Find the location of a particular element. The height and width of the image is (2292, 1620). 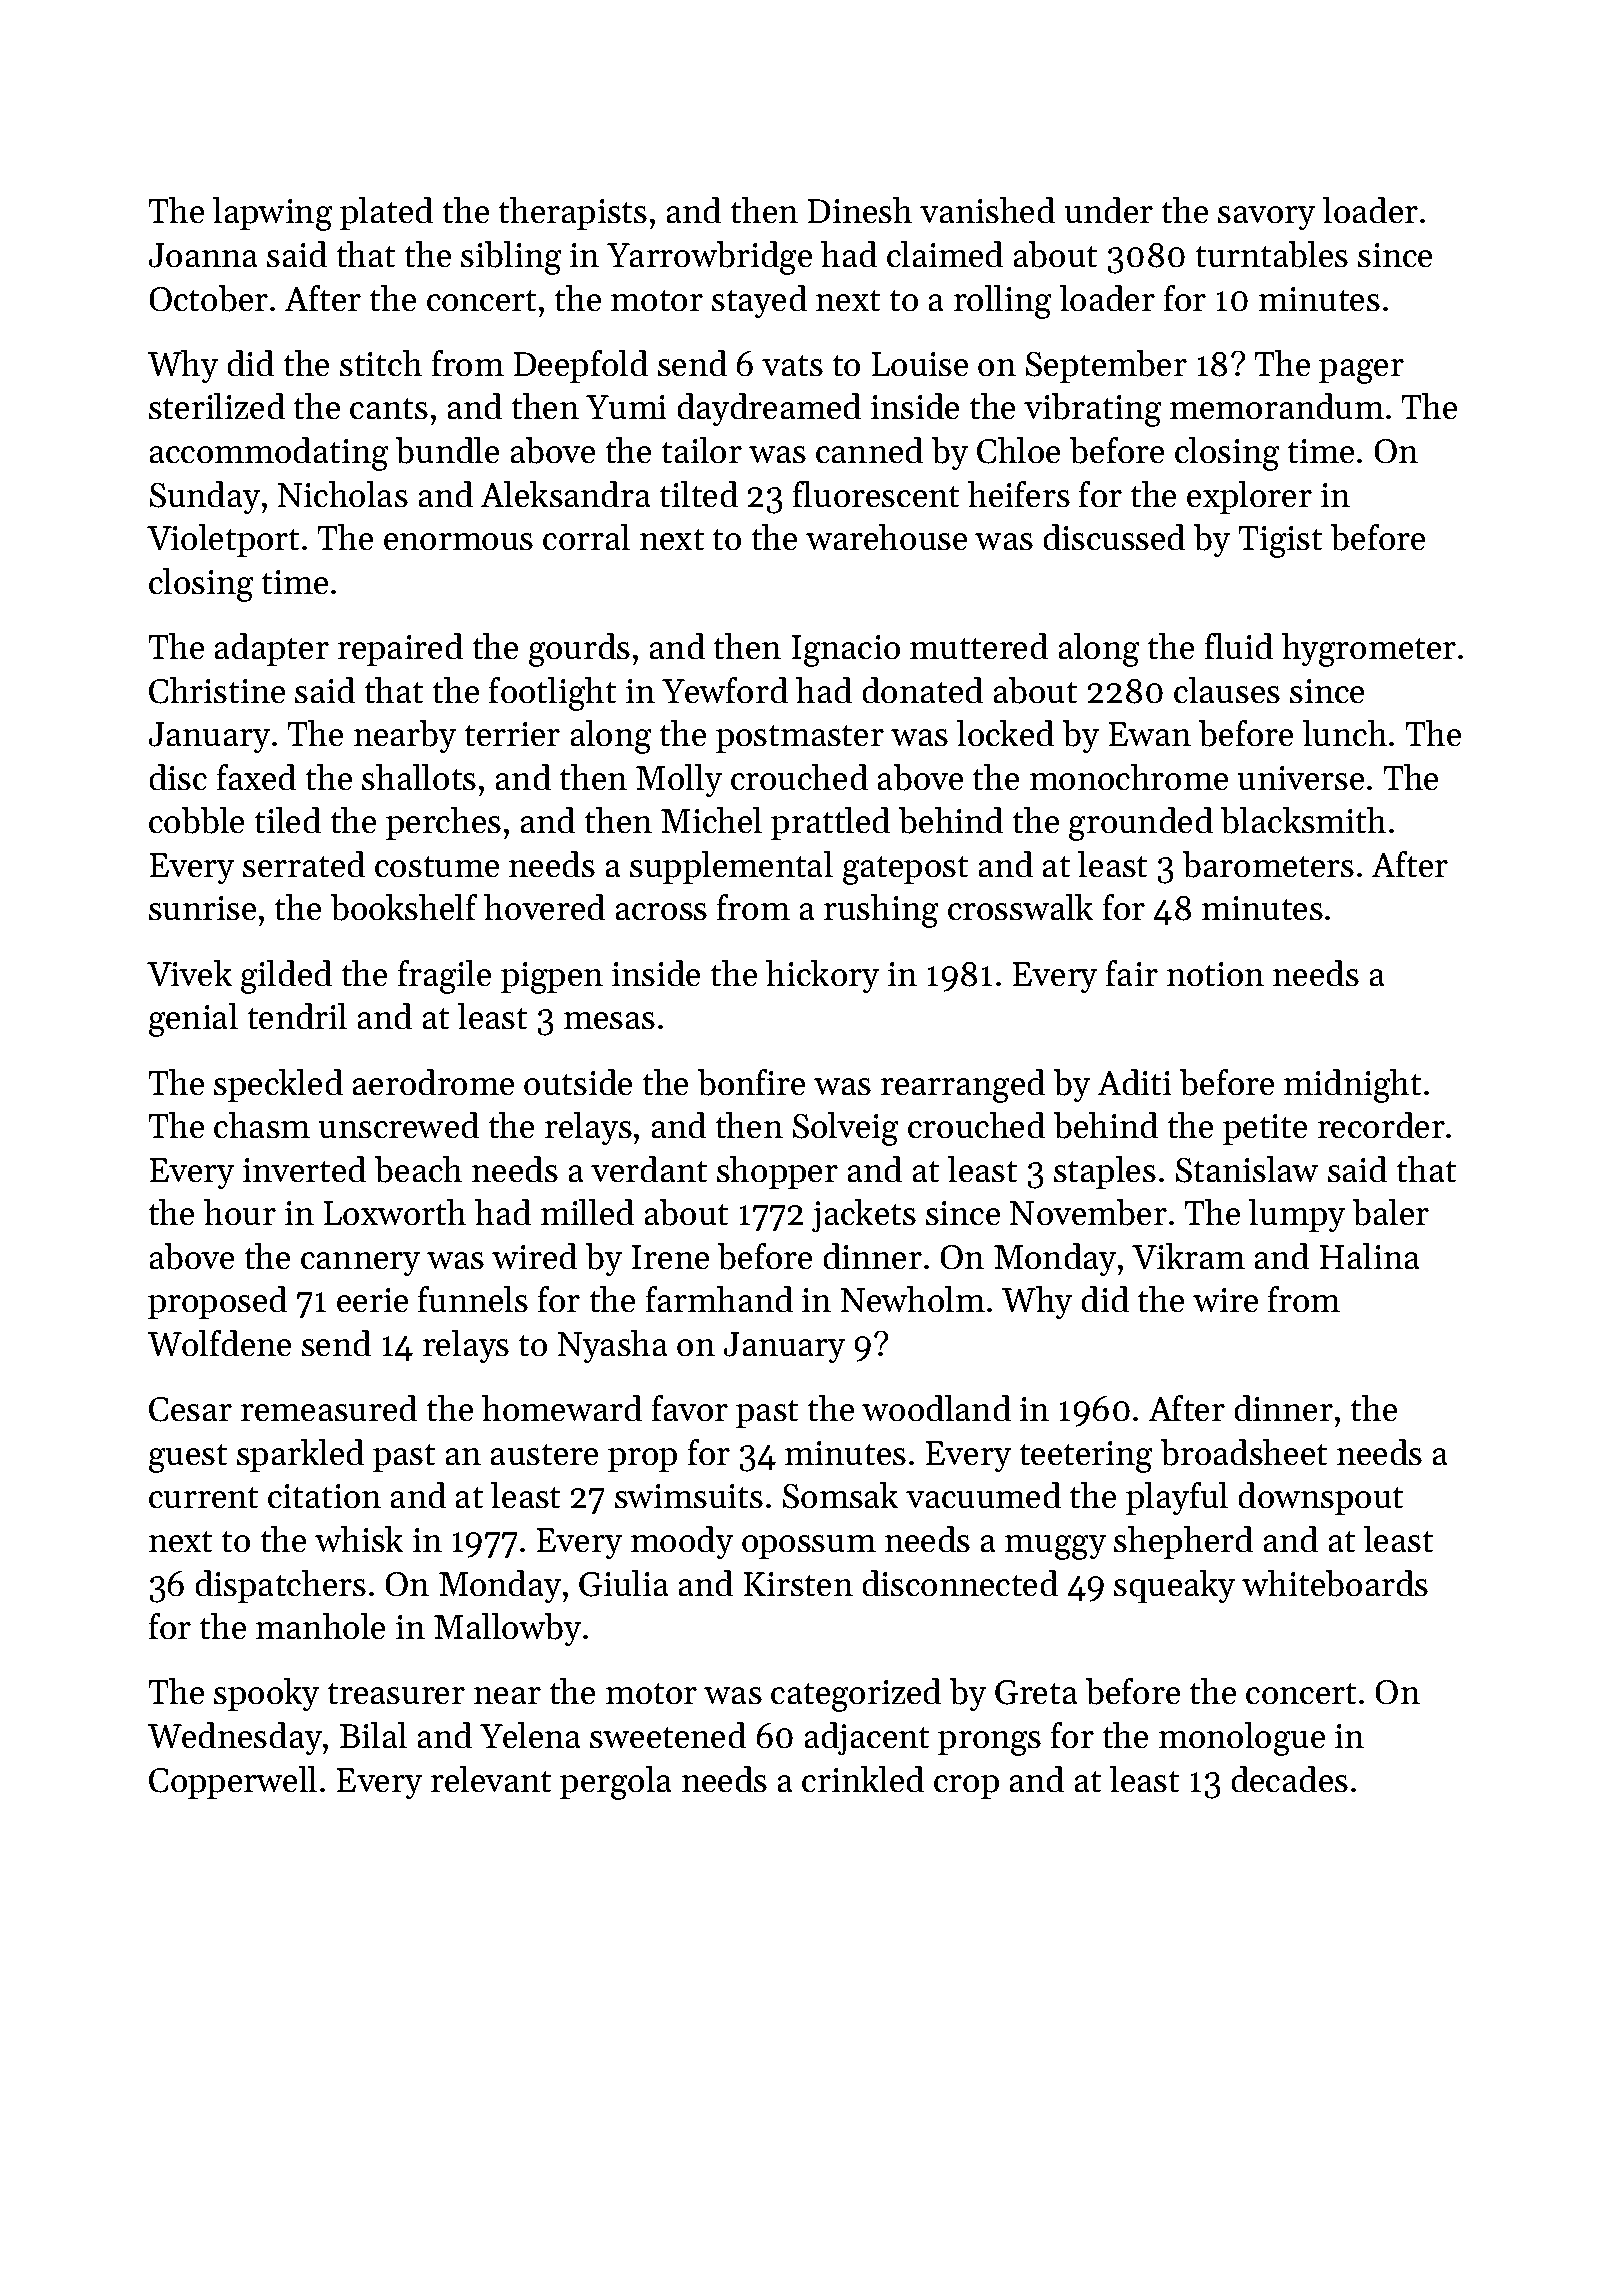

Yarrowbridge is located at coordinates (709, 258).
